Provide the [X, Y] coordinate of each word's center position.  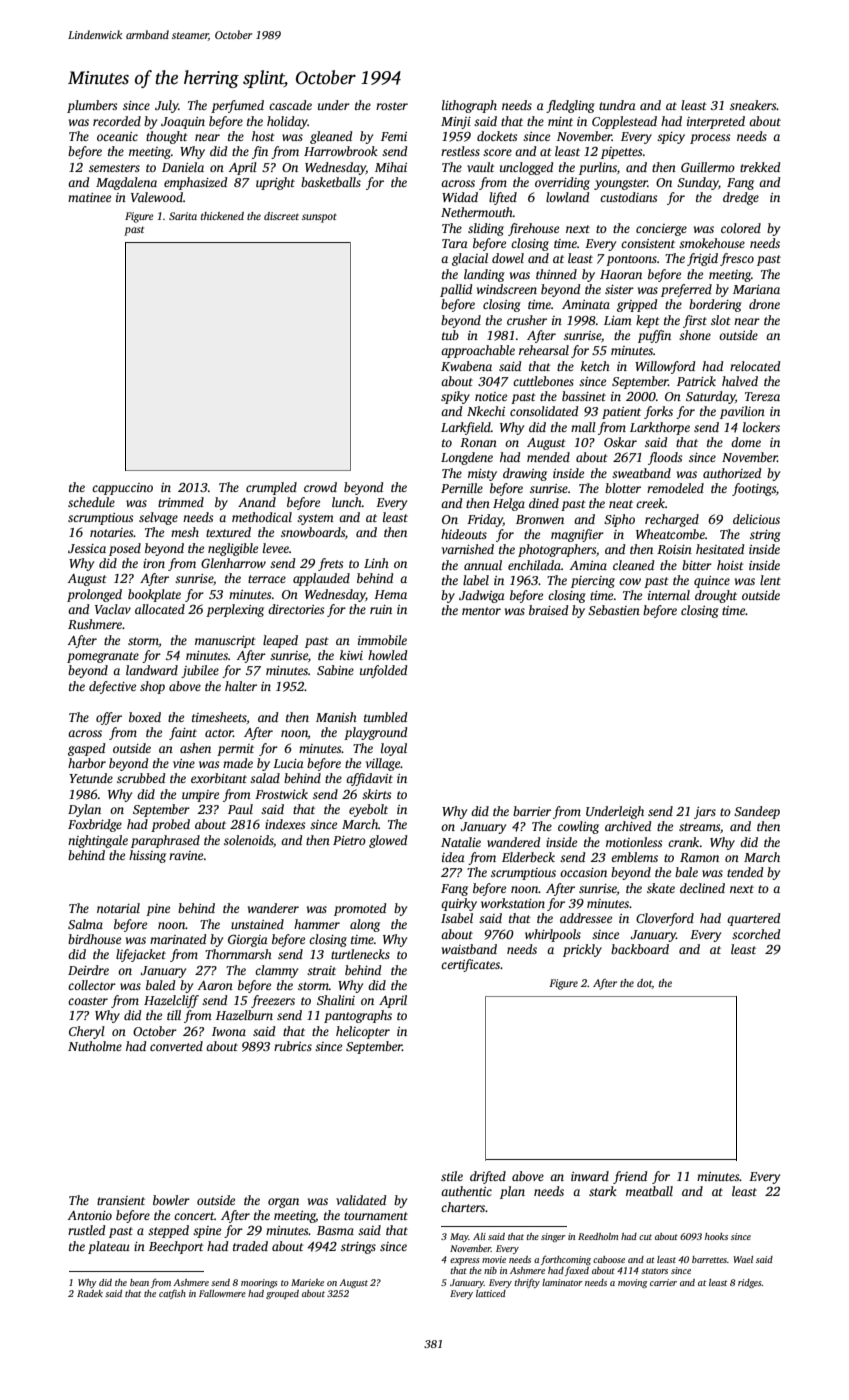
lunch [347, 502]
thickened [222, 216]
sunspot [319, 218]
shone [695, 335]
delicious [756, 519]
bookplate [154, 595]
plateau [109, 1247]
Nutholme [95, 1046]
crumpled [271, 488]
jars [705, 813]
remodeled [675, 488]
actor [219, 733]
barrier [532, 811]
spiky [455, 397]
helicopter [363, 1032]
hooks [716, 1236]
